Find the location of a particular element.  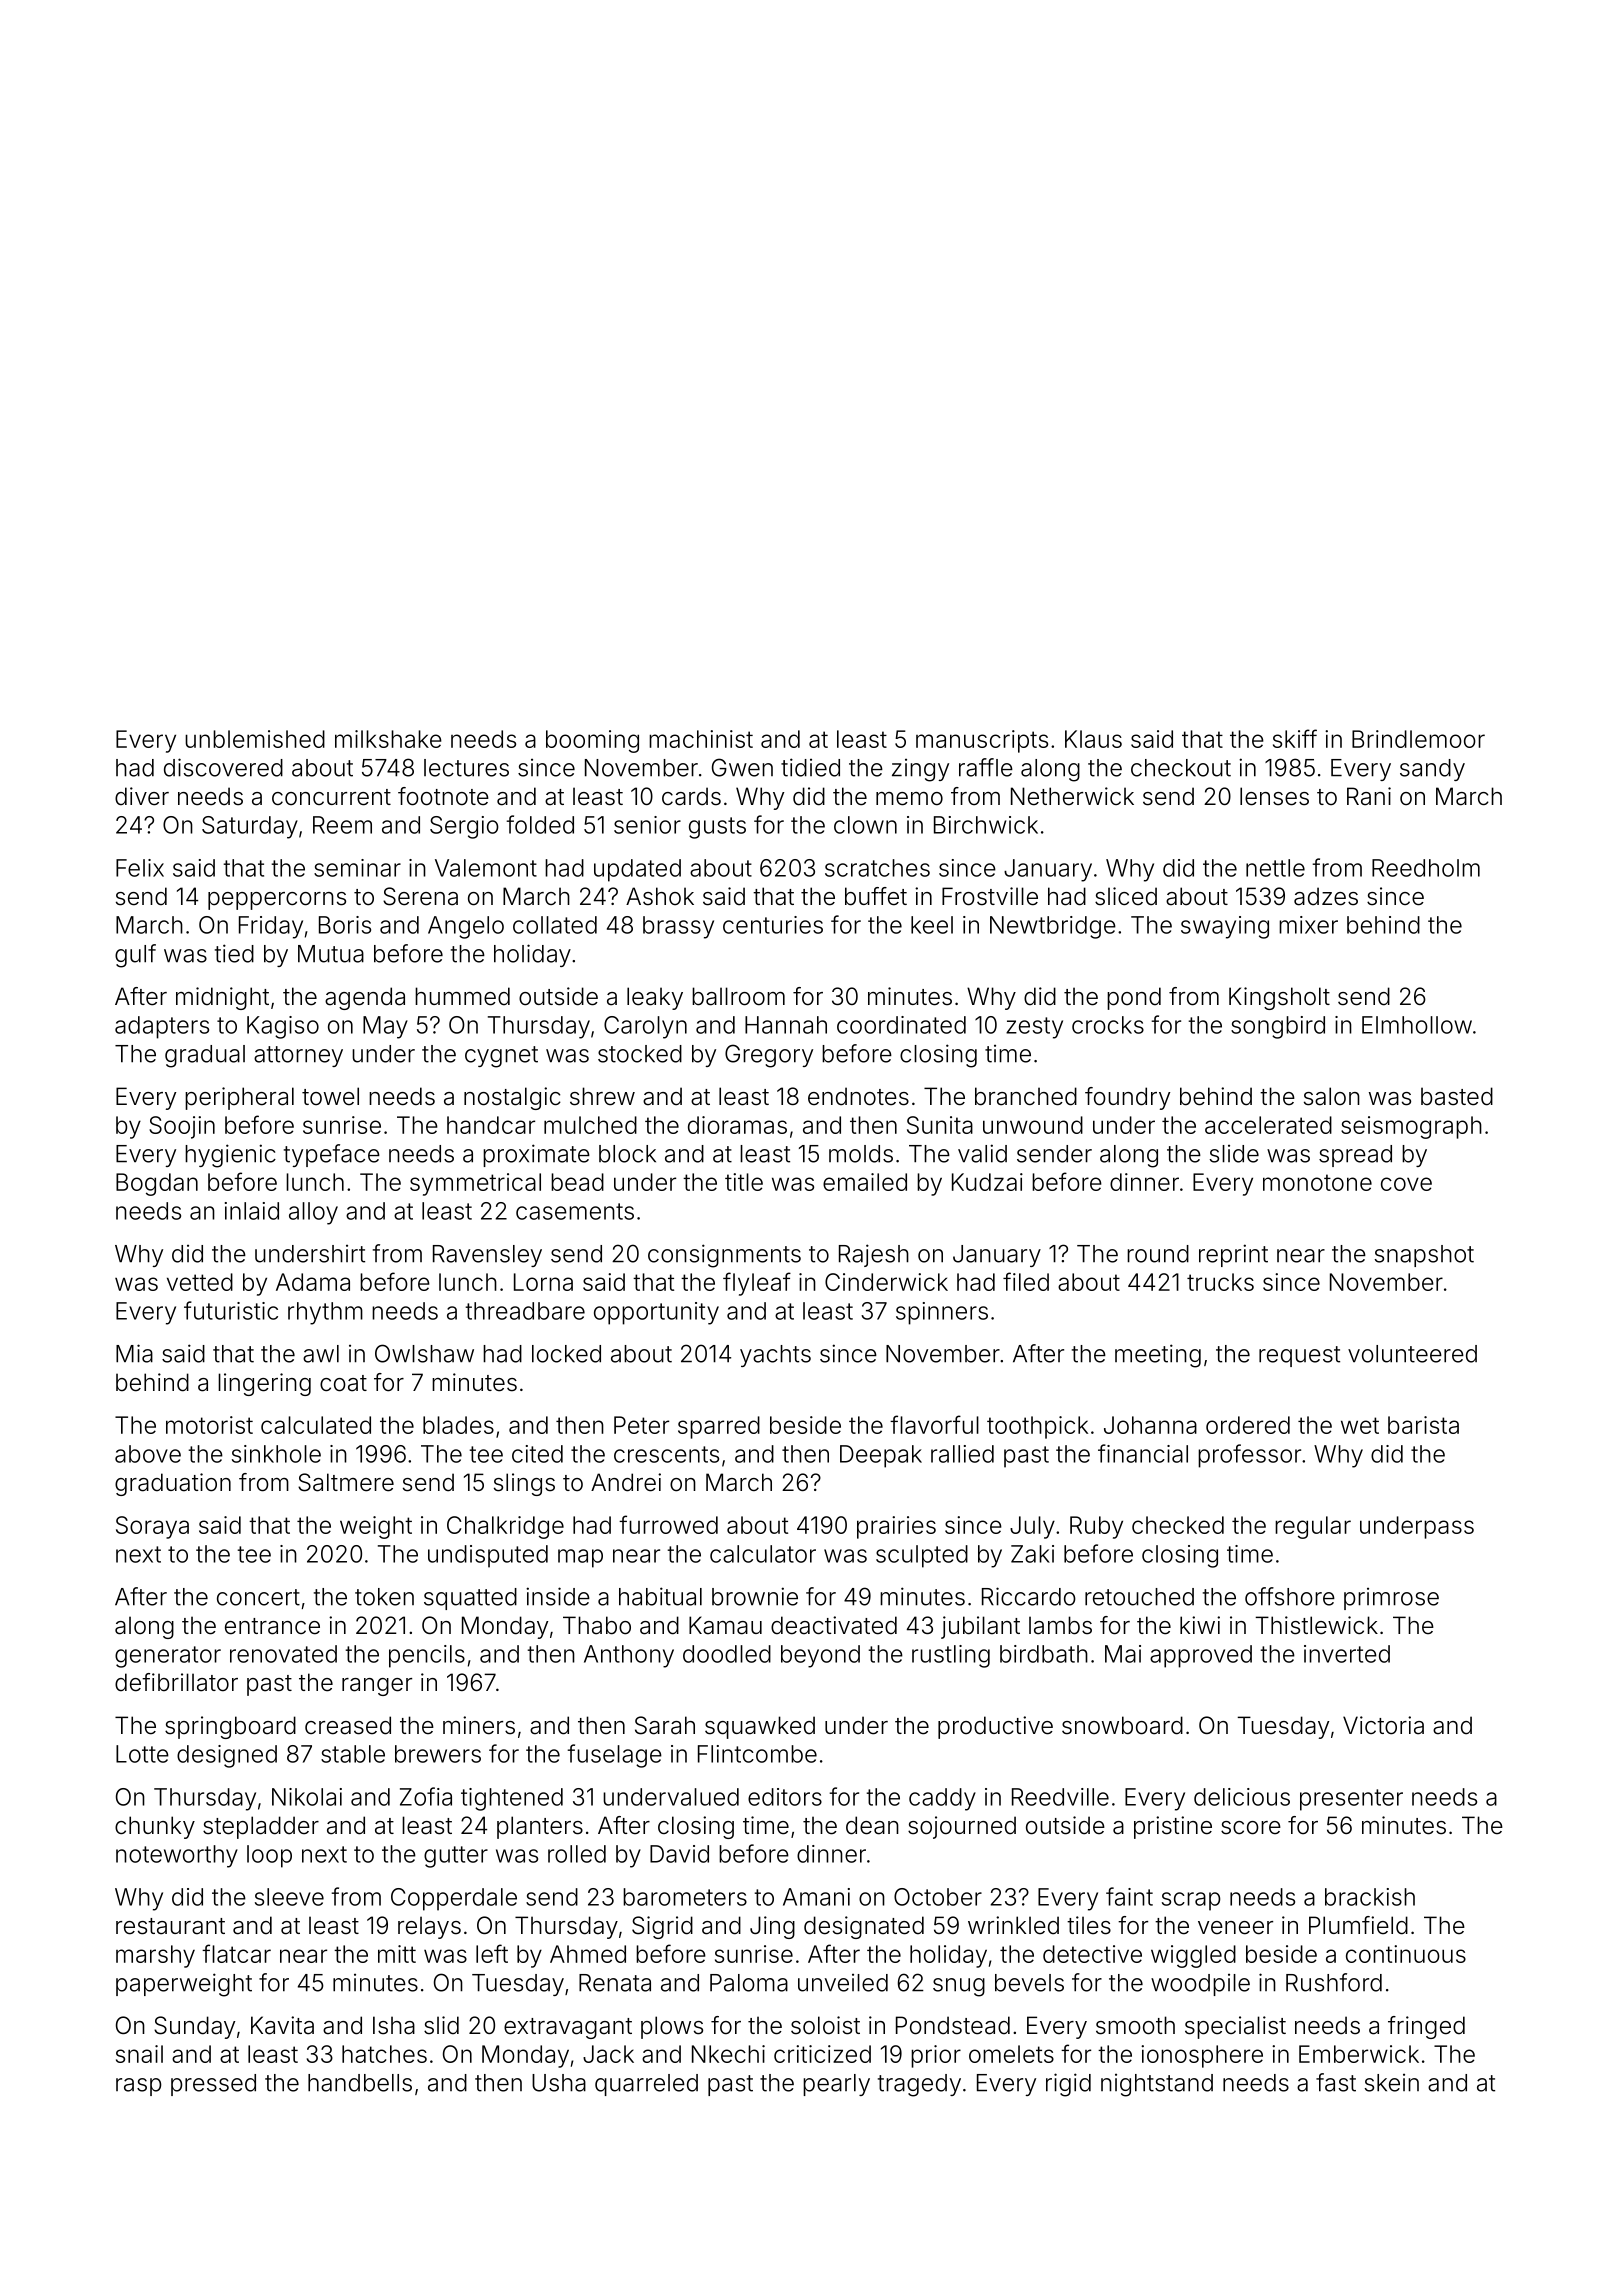

Felix is located at coordinates (140, 868).
